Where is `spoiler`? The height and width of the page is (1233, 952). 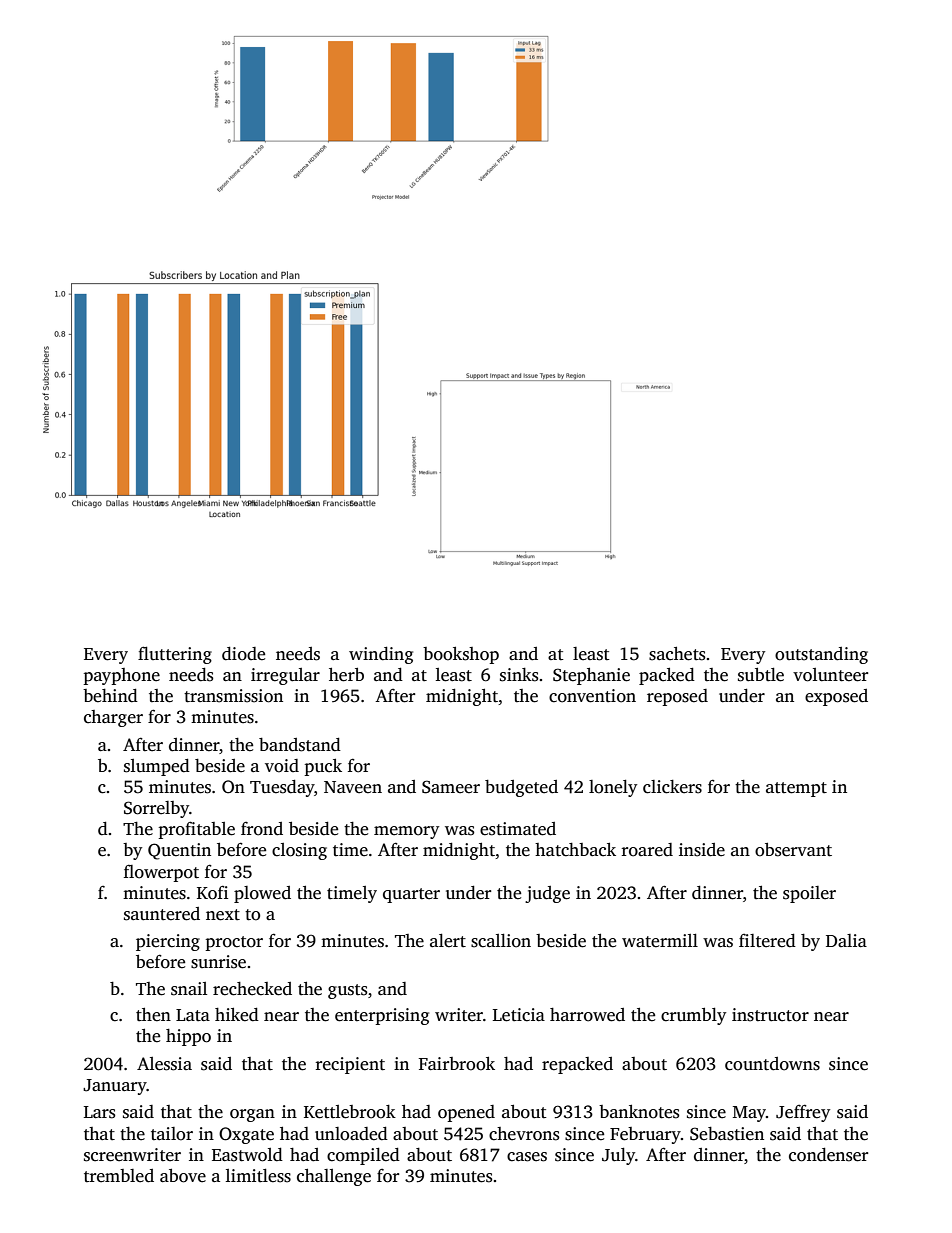
spoiler is located at coordinates (809, 894).
